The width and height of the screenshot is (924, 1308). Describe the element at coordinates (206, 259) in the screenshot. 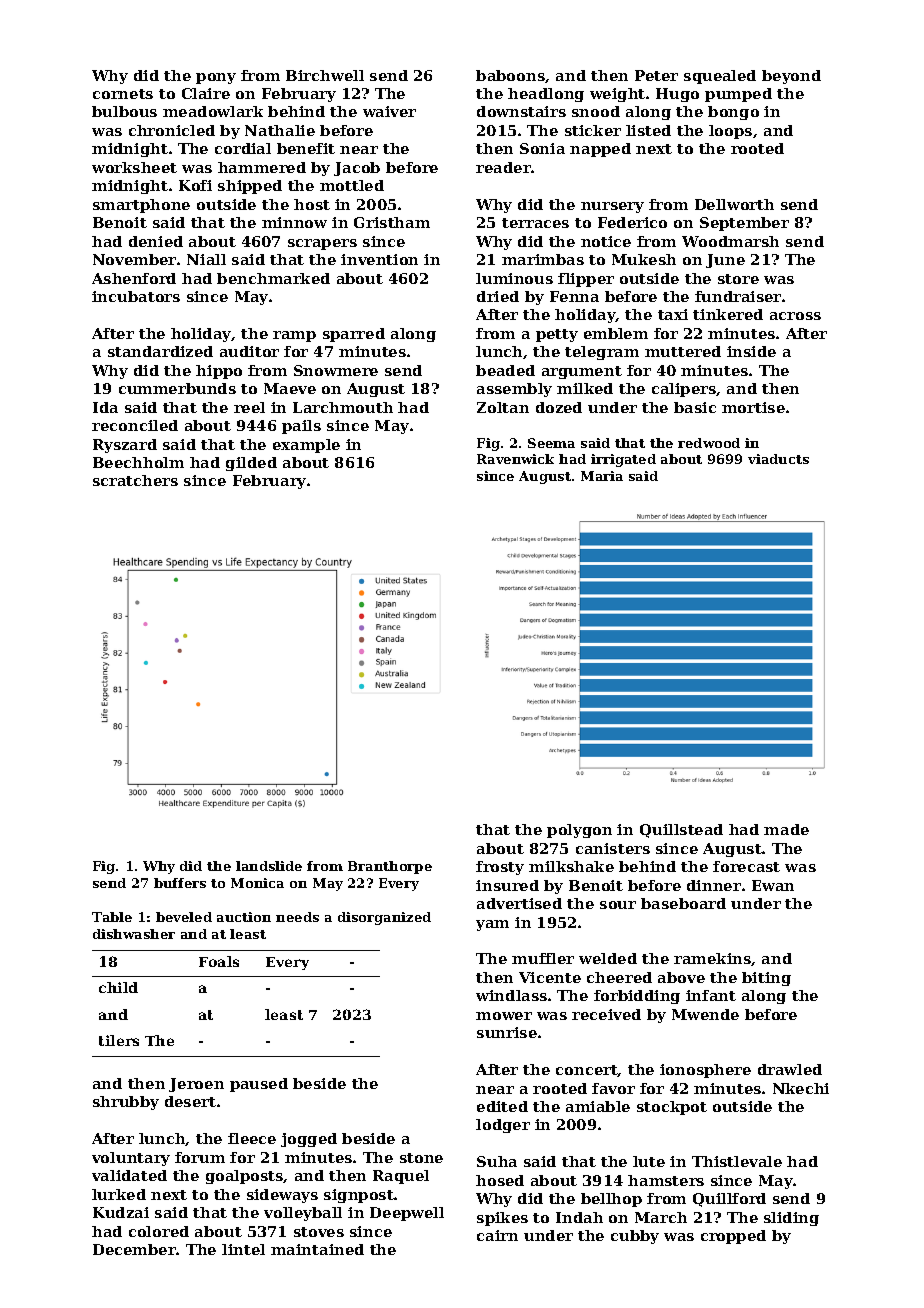

I see `Niall` at that location.
